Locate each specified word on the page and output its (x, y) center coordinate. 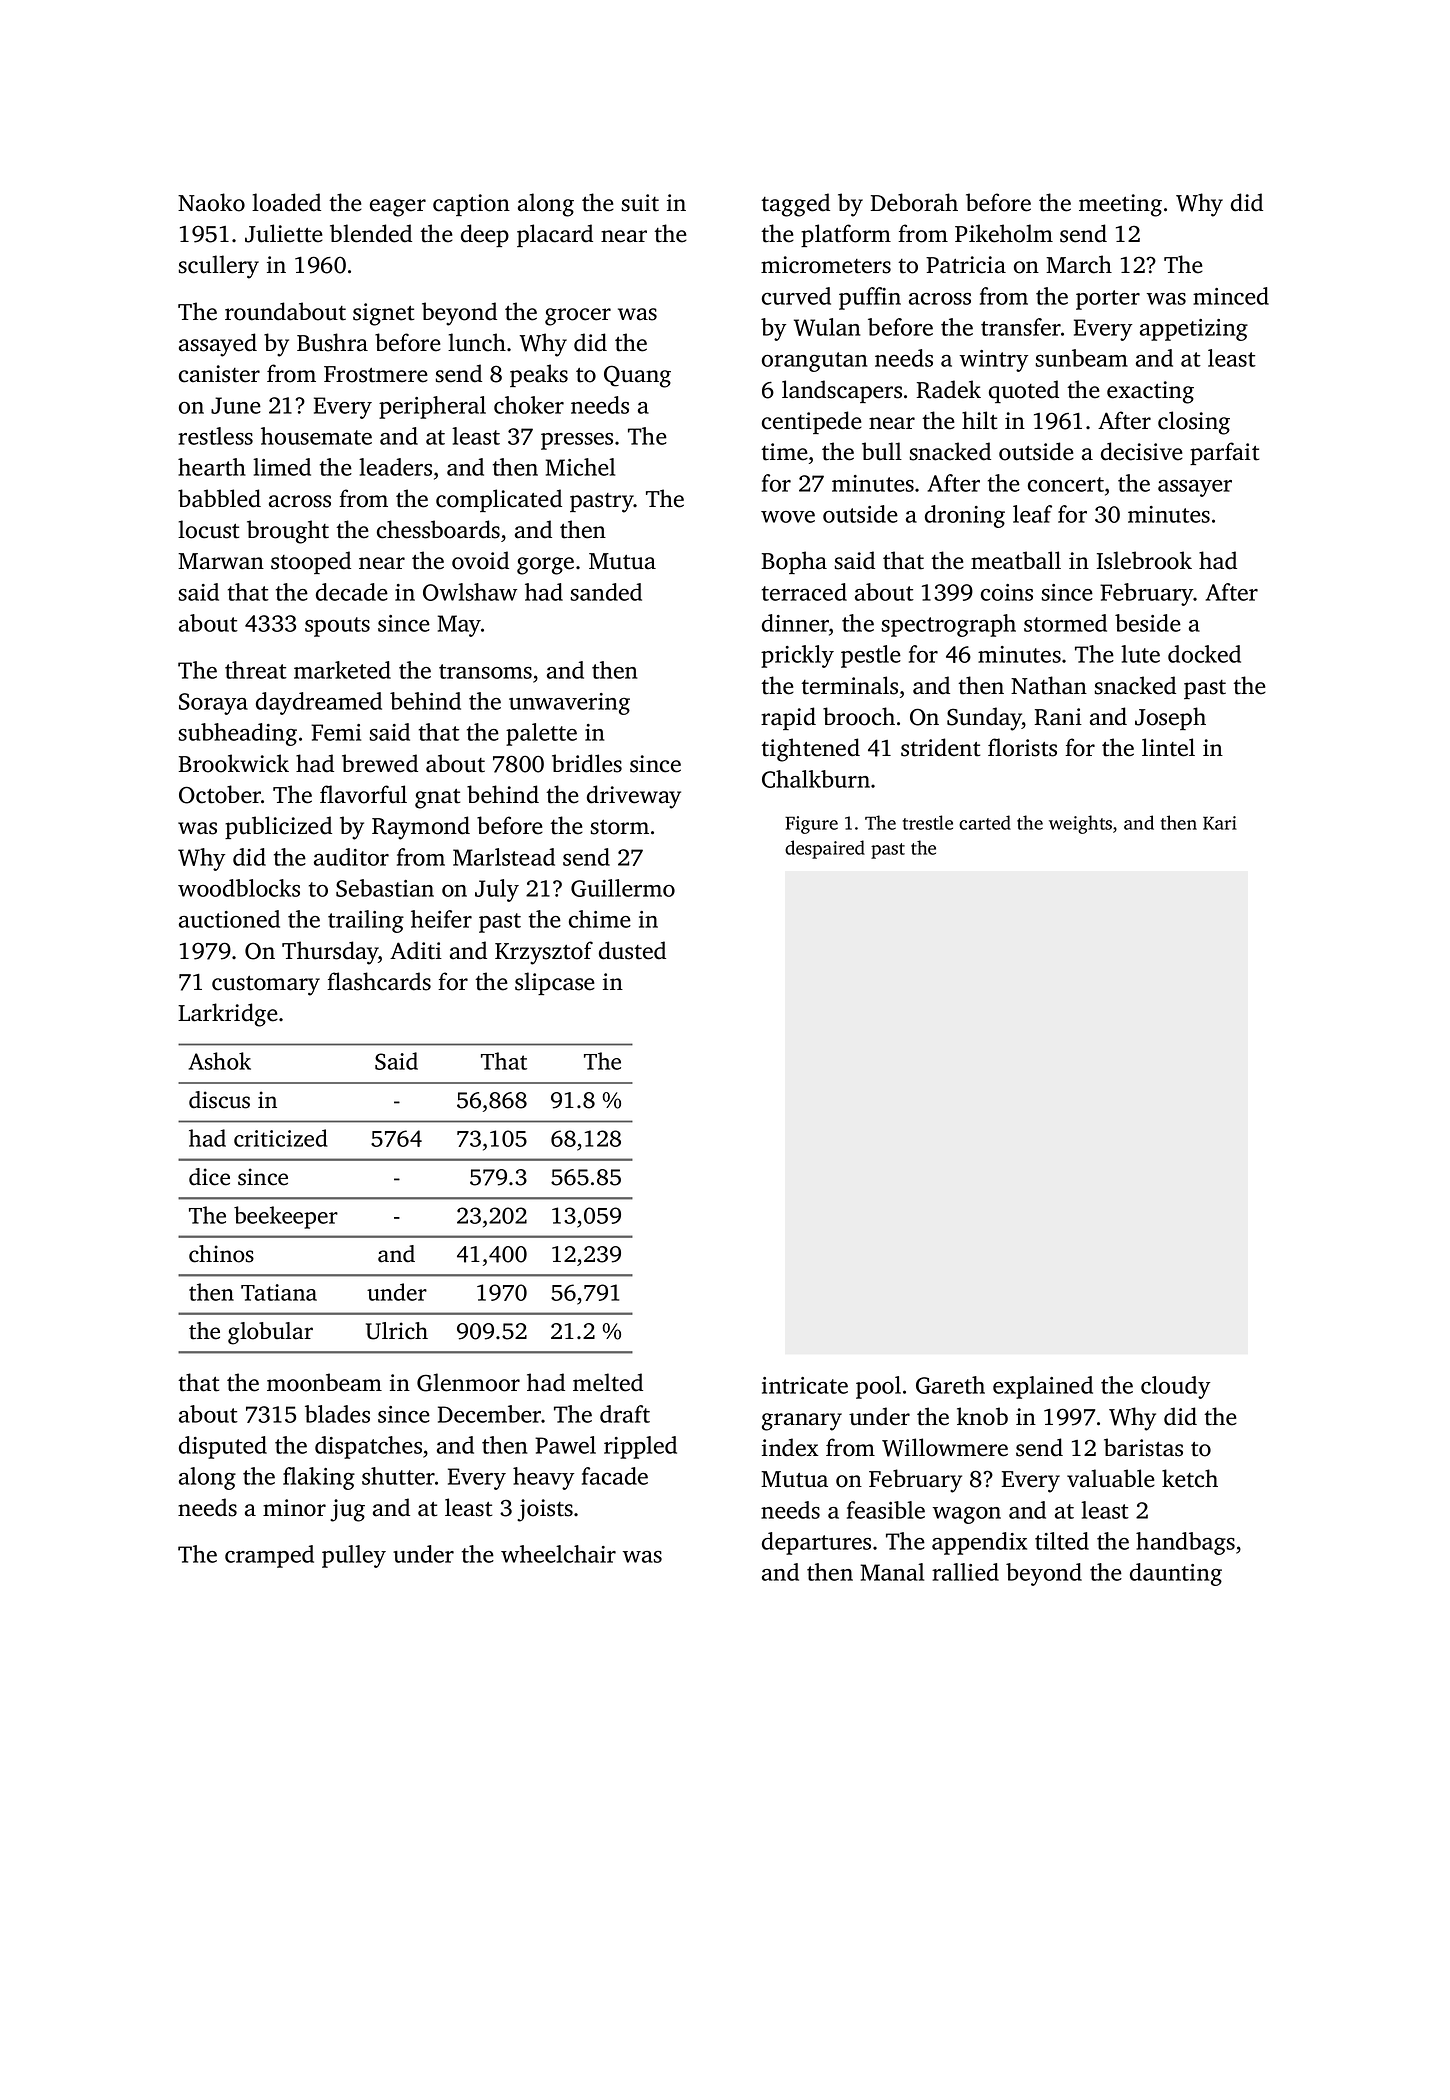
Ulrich (397, 1331)
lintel (1168, 747)
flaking (319, 1478)
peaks (539, 375)
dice (209, 1177)
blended (371, 233)
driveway (634, 797)
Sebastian (385, 888)
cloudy (1175, 1387)
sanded (606, 592)
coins (1007, 592)
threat (256, 670)
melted (608, 1382)
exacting (1150, 392)
